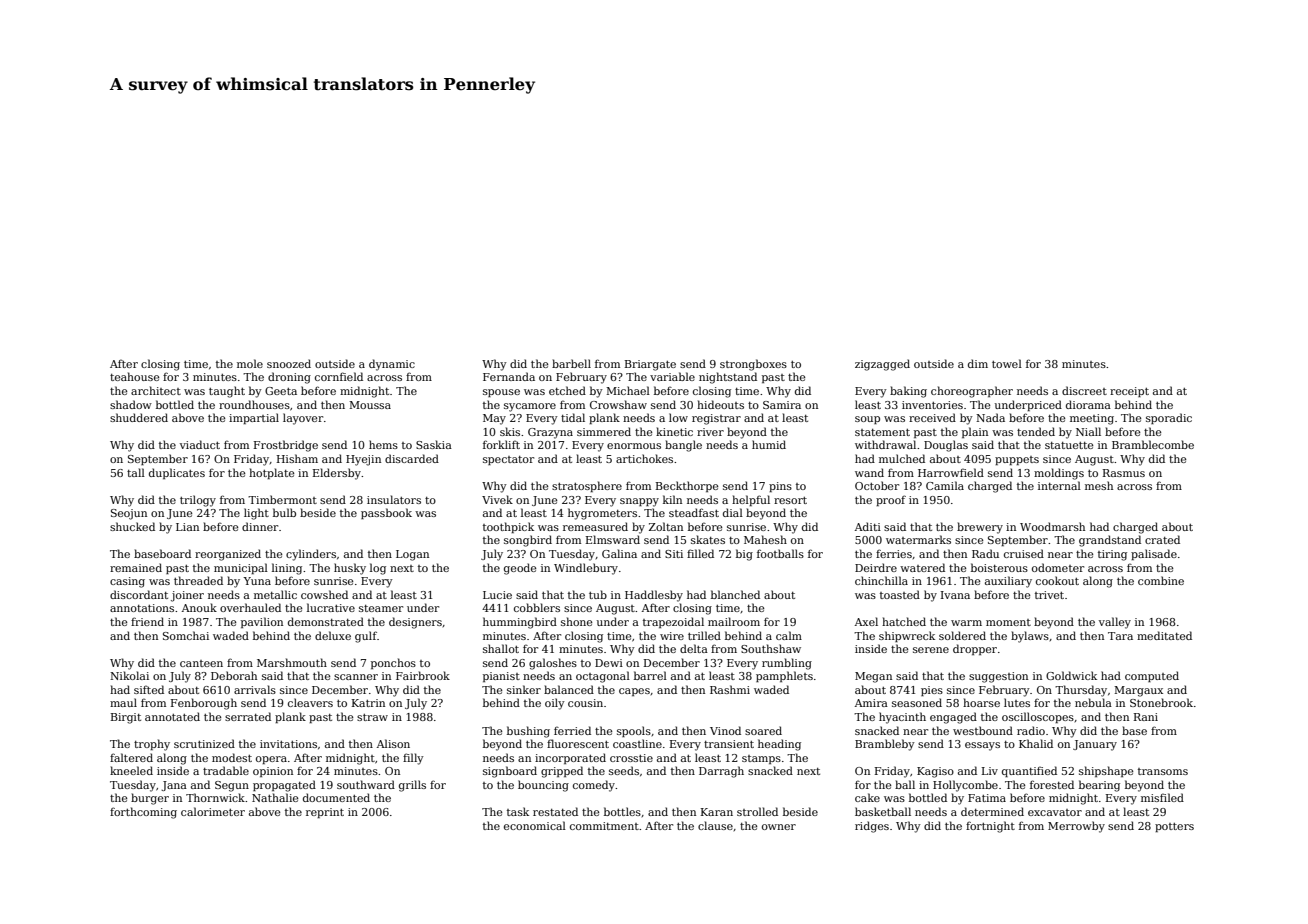  What do you see at coordinates (604, 431) in the document?
I see `simmered` at bounding box center [604, 431].
